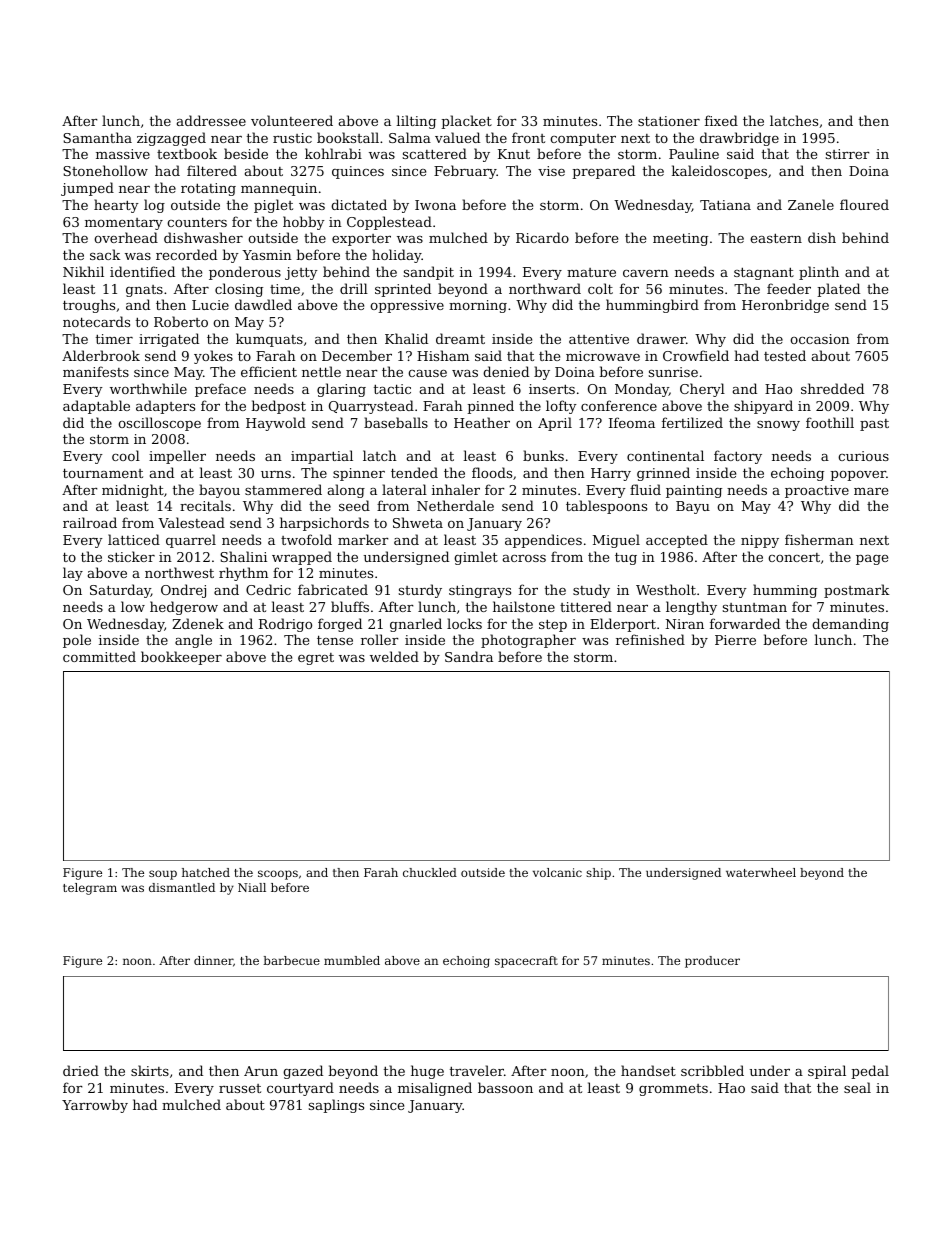  What do you see at coordinates (557, 872) in the image?
I see `volcanic` at bounding box center [557, 872].
